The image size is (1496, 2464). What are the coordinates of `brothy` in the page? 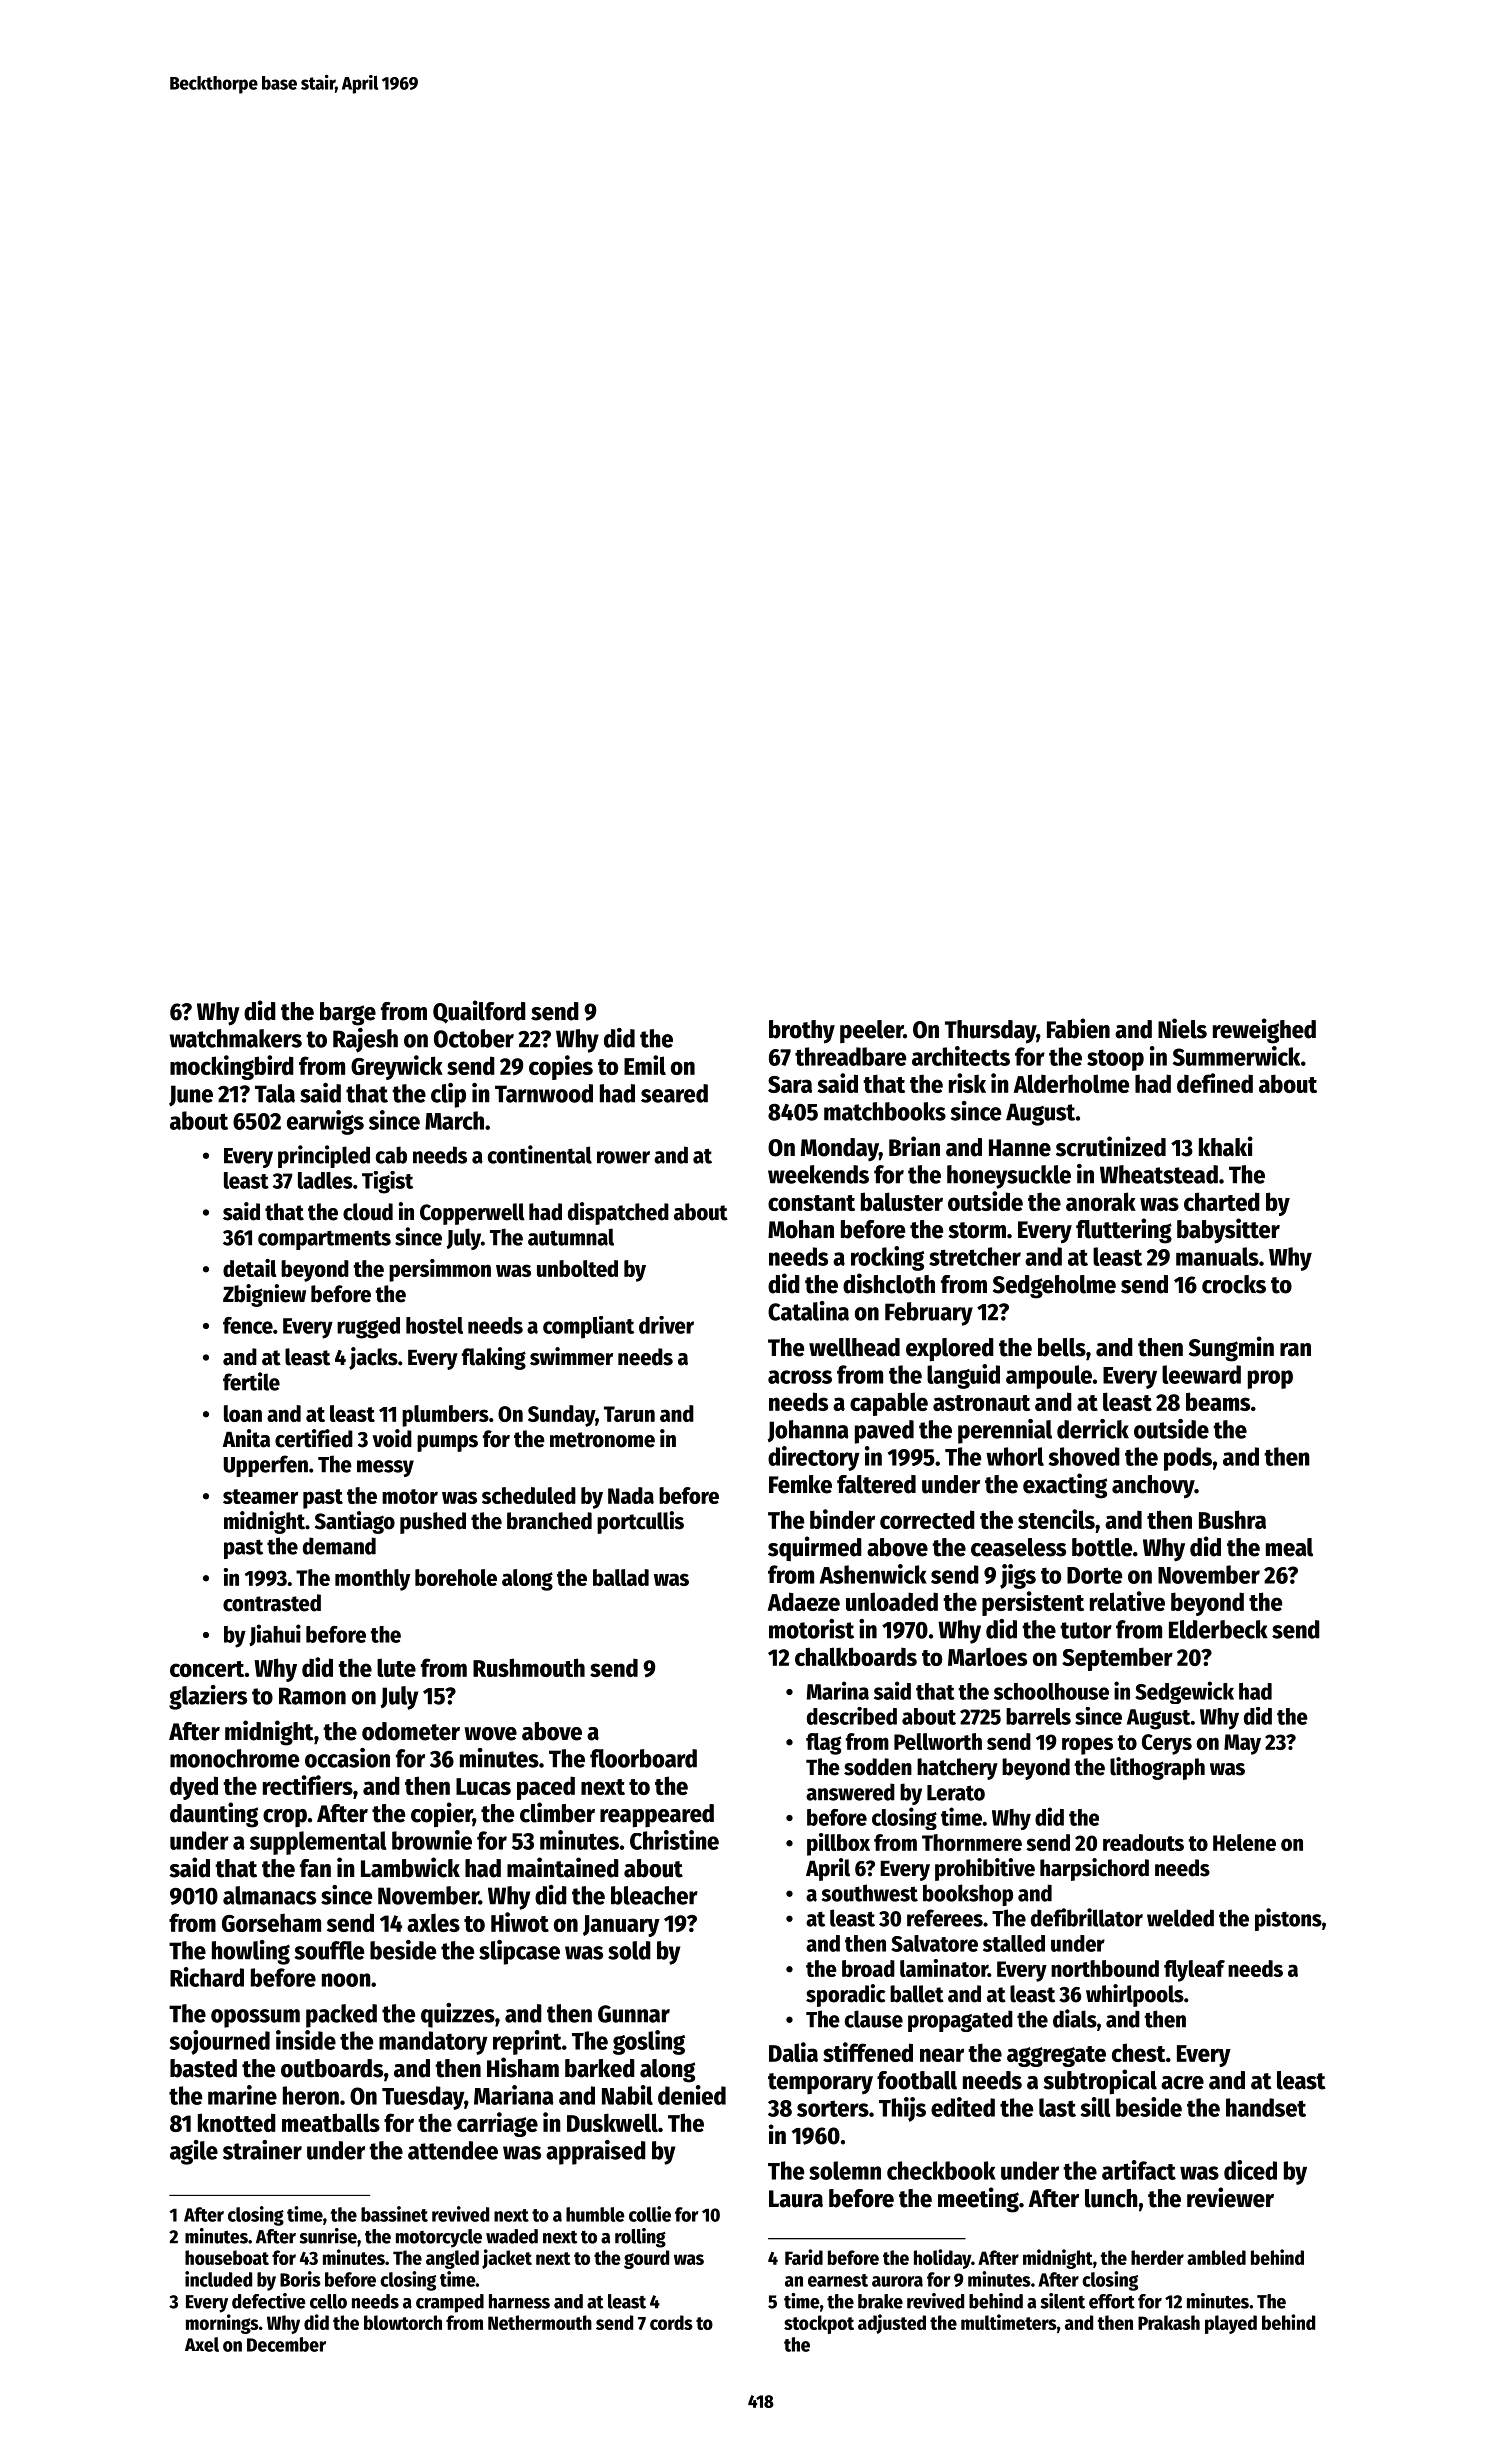 It's located at (802, 1032).
